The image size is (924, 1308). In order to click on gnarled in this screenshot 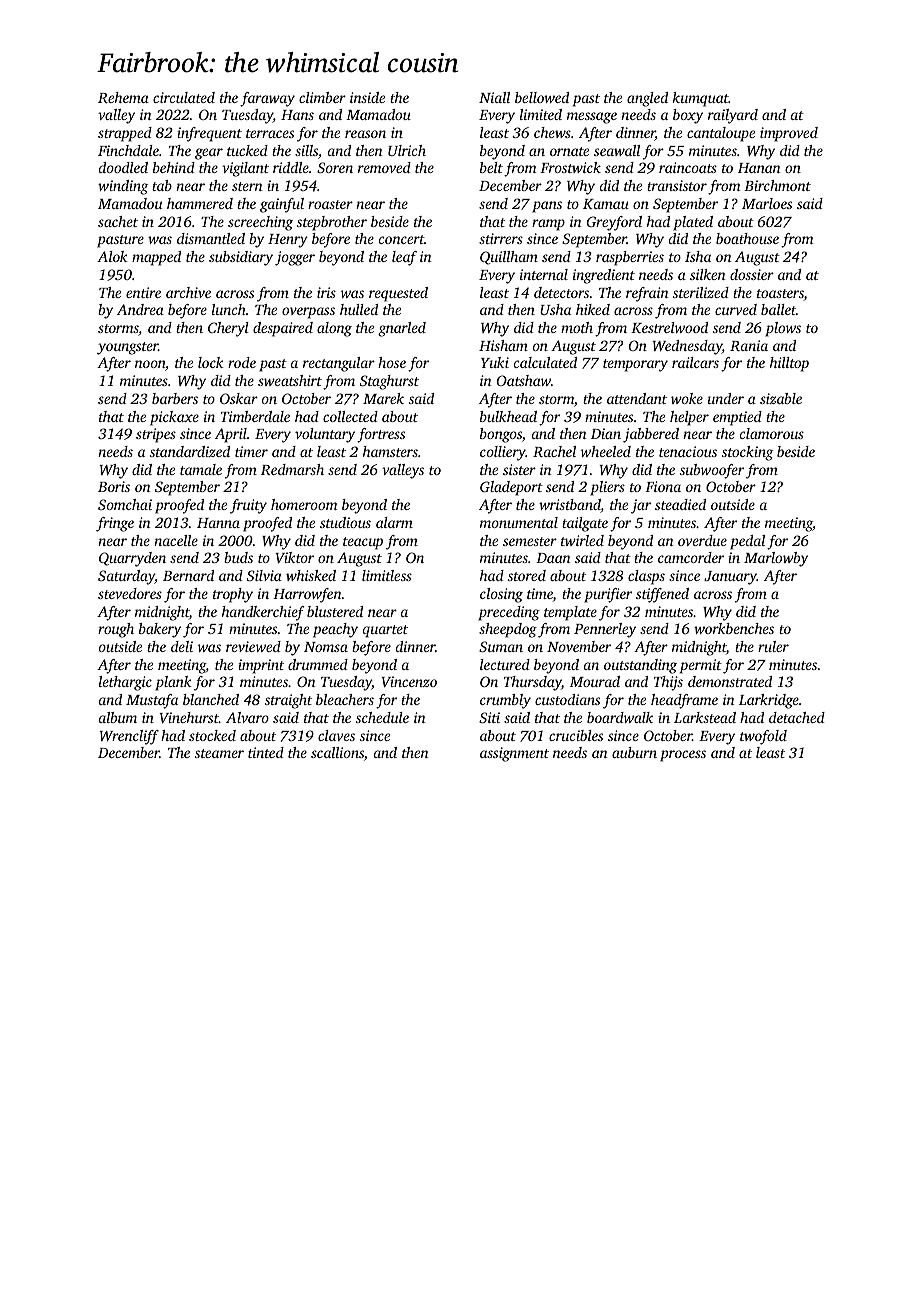, I will do `click(402, 329)`.
